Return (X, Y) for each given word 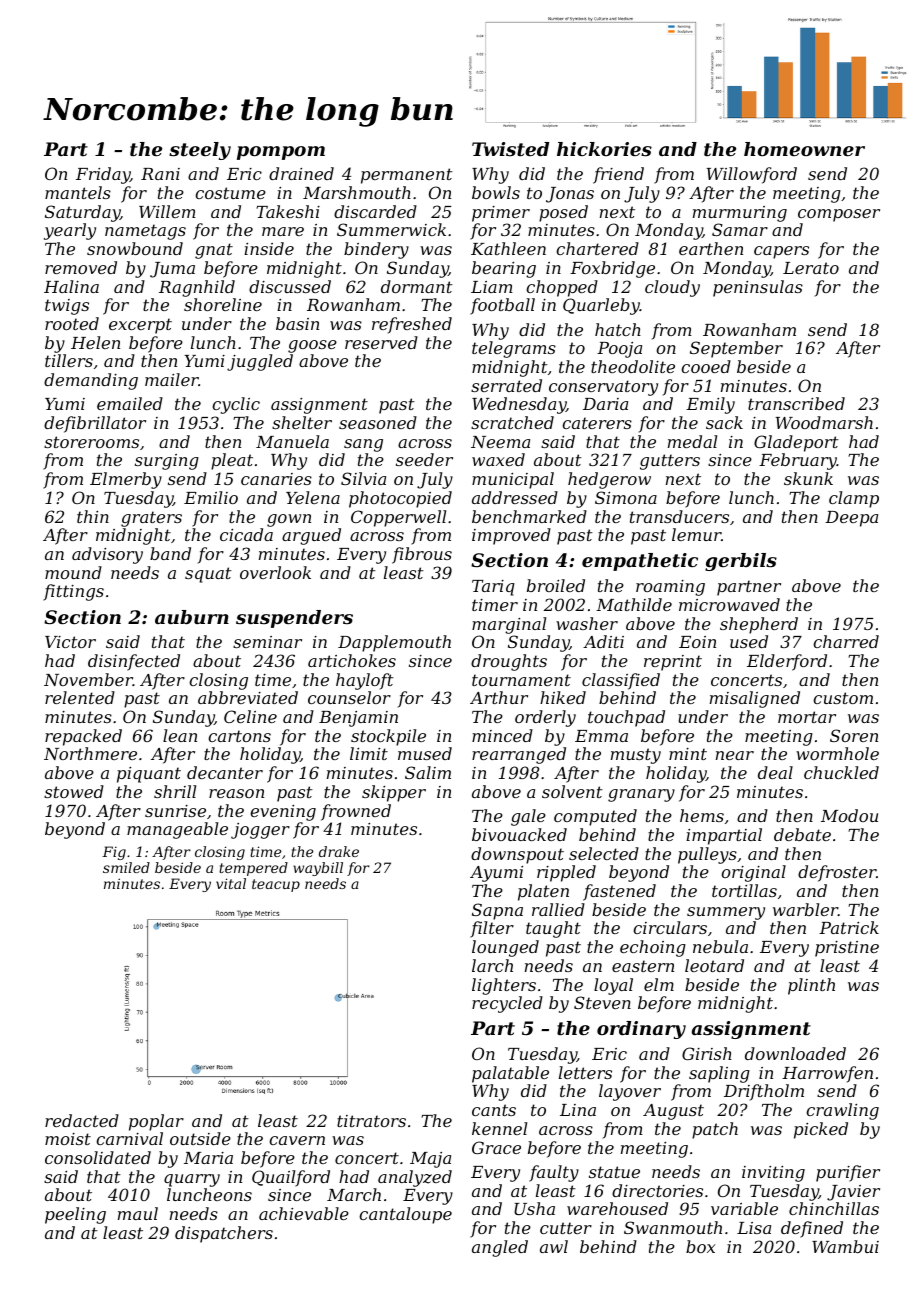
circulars (670, 927)
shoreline (223, 304)
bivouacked (519, 834)
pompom (281, 153)
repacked (83, 737)
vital (231, 883)
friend (618, 175)
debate (802, 834)
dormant (417, 286)
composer (839, 215)
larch (492, 965)
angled (500, 1248)
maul (138, 1213)
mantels (78, 192)
